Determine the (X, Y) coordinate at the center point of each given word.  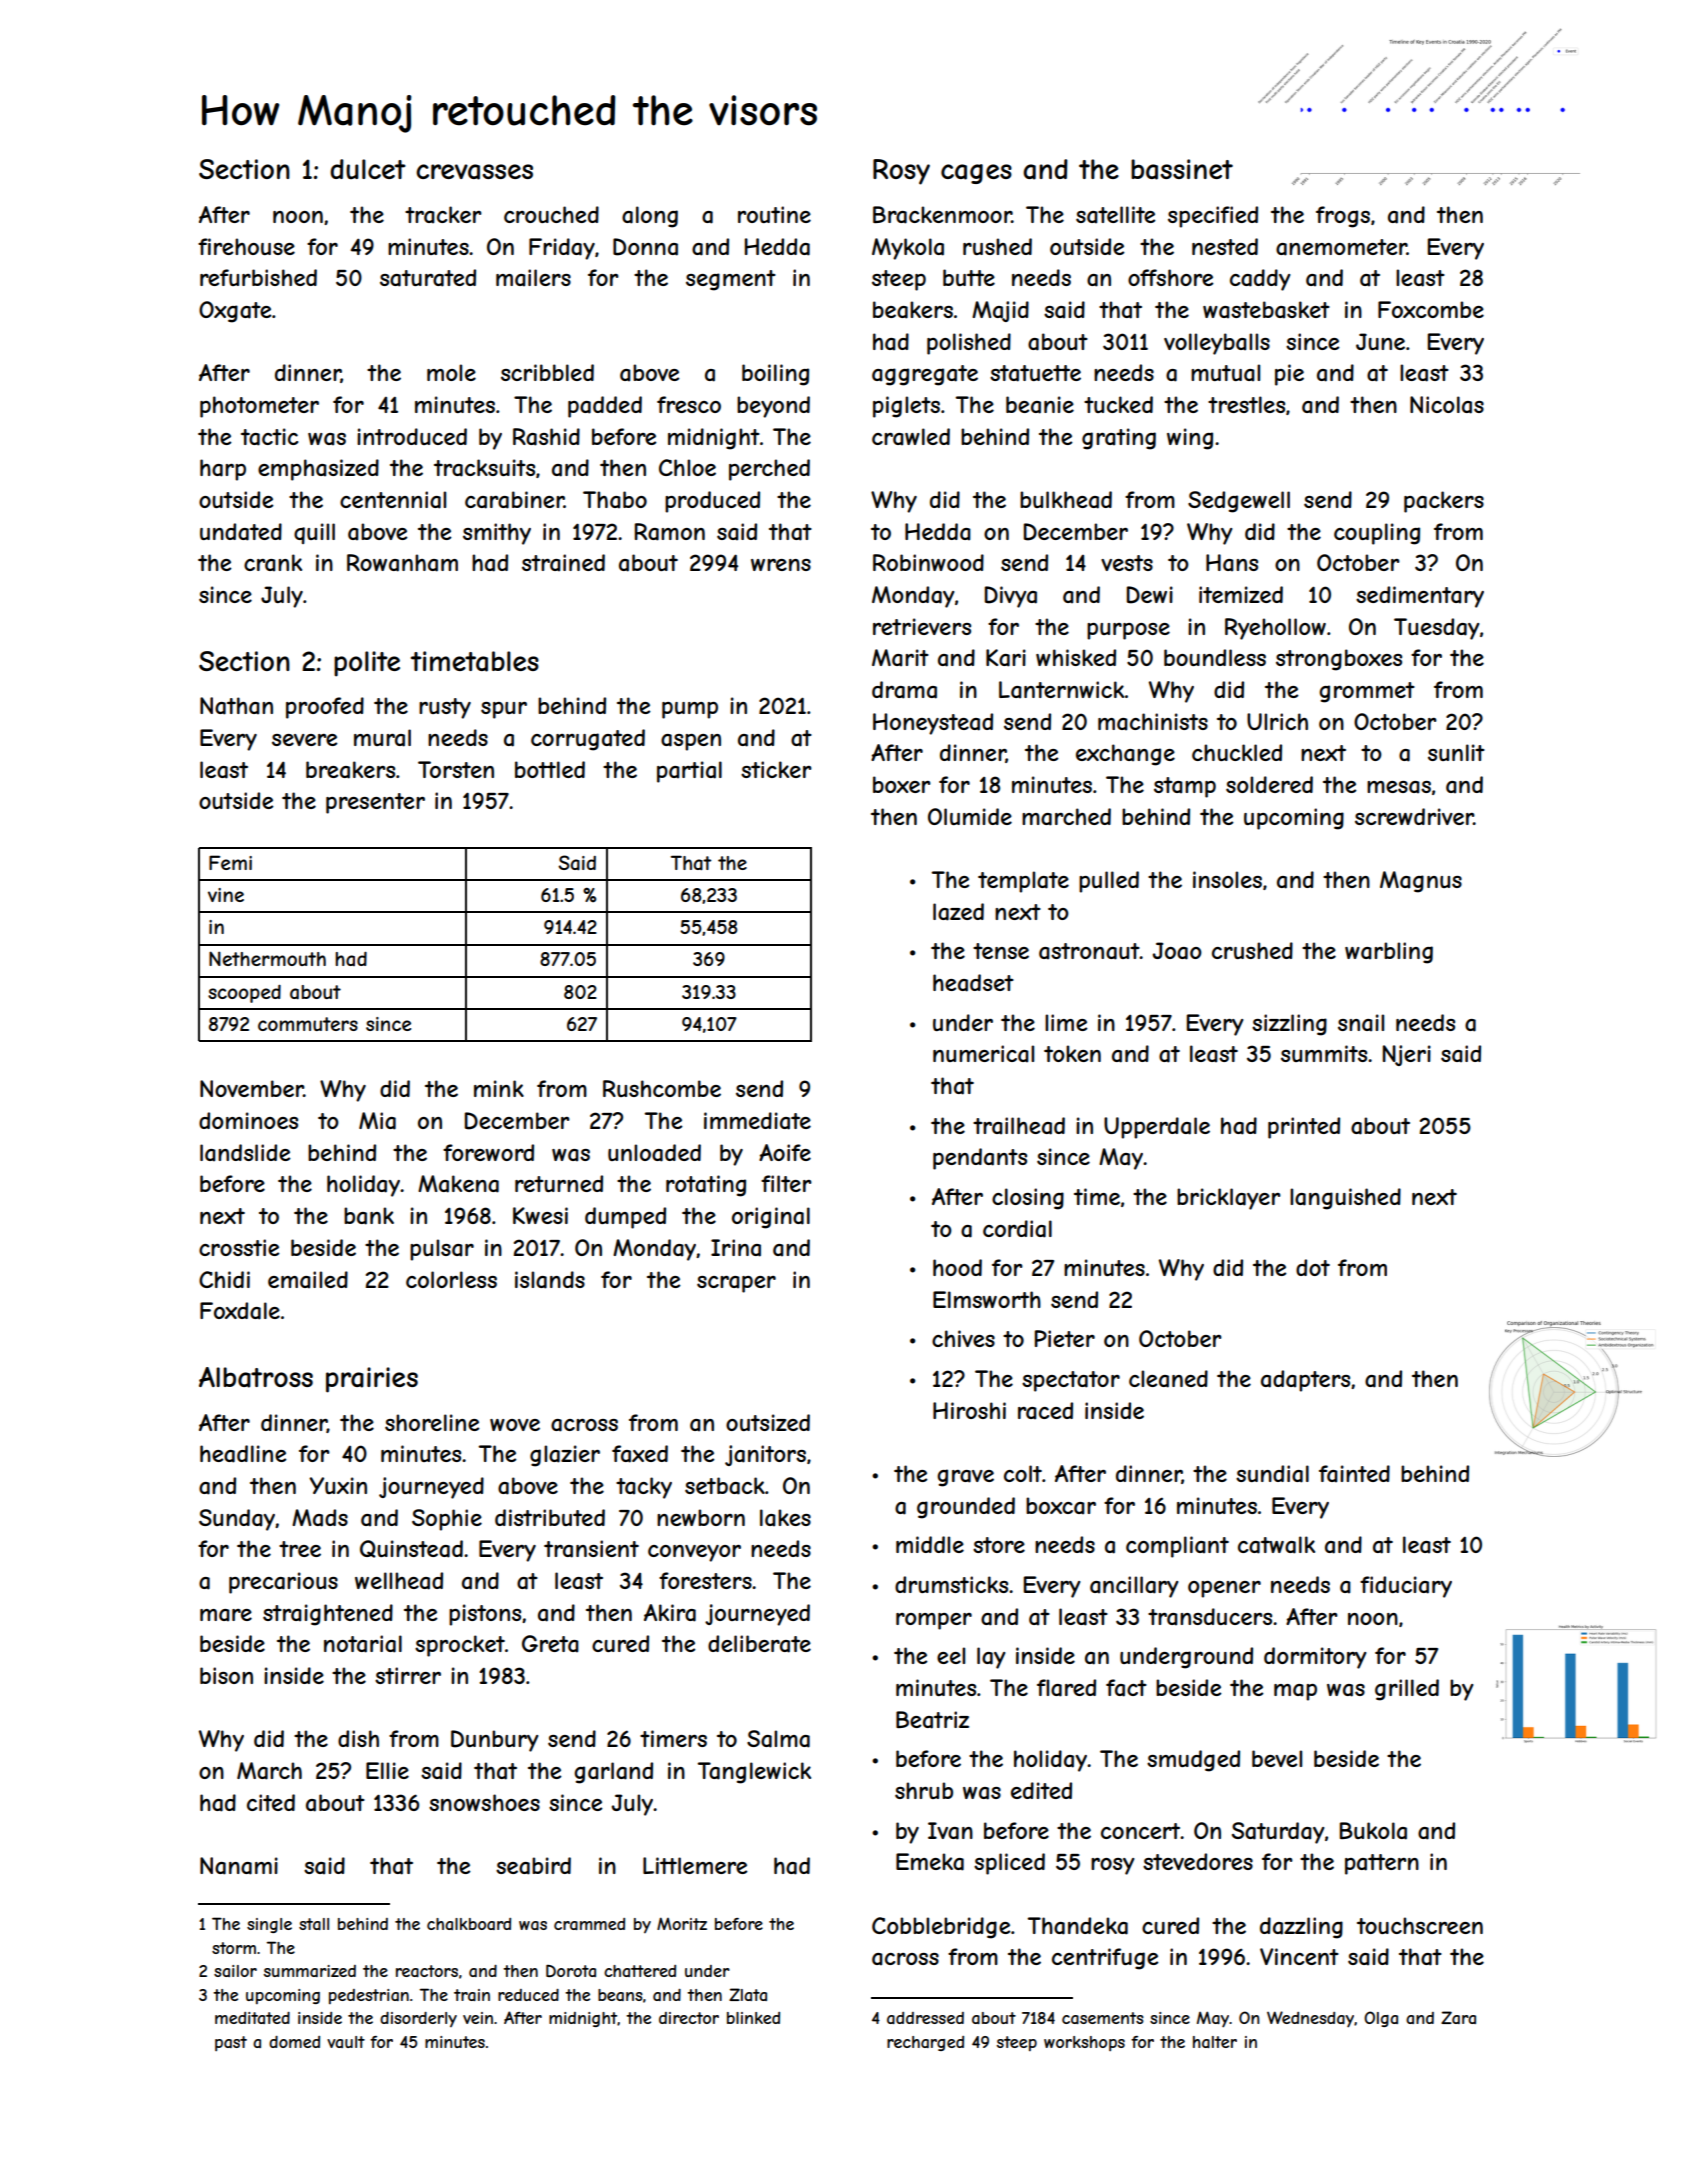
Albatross (256, 1377)
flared (1066, 1688)
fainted (1354, 1474)
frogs (1343, 217)
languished (1345, 1199)
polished (969, 344)
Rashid (546, 437)
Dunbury (494, 1741)
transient (591, 1549)
